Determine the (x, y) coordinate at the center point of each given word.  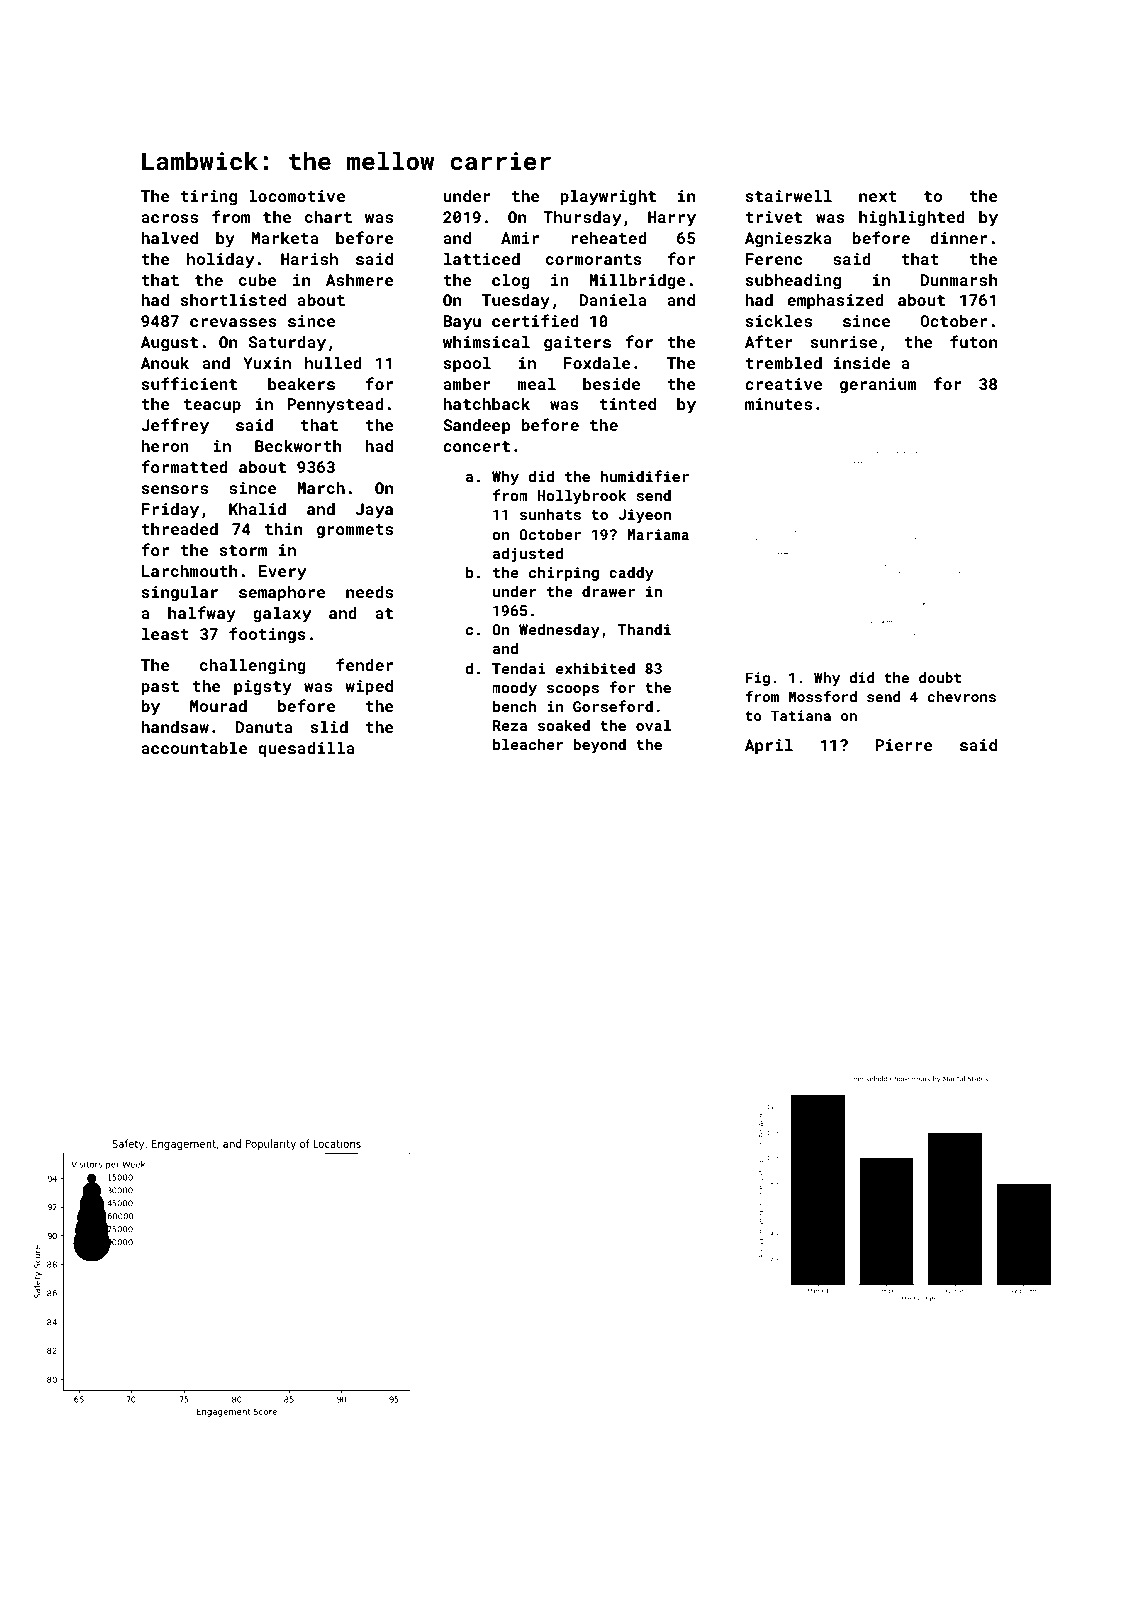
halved (169, 238)
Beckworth (298, 446)
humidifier (644, 476)
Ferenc (774, 259)
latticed (482, 259)
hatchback (486, 404)
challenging (253, 667)
